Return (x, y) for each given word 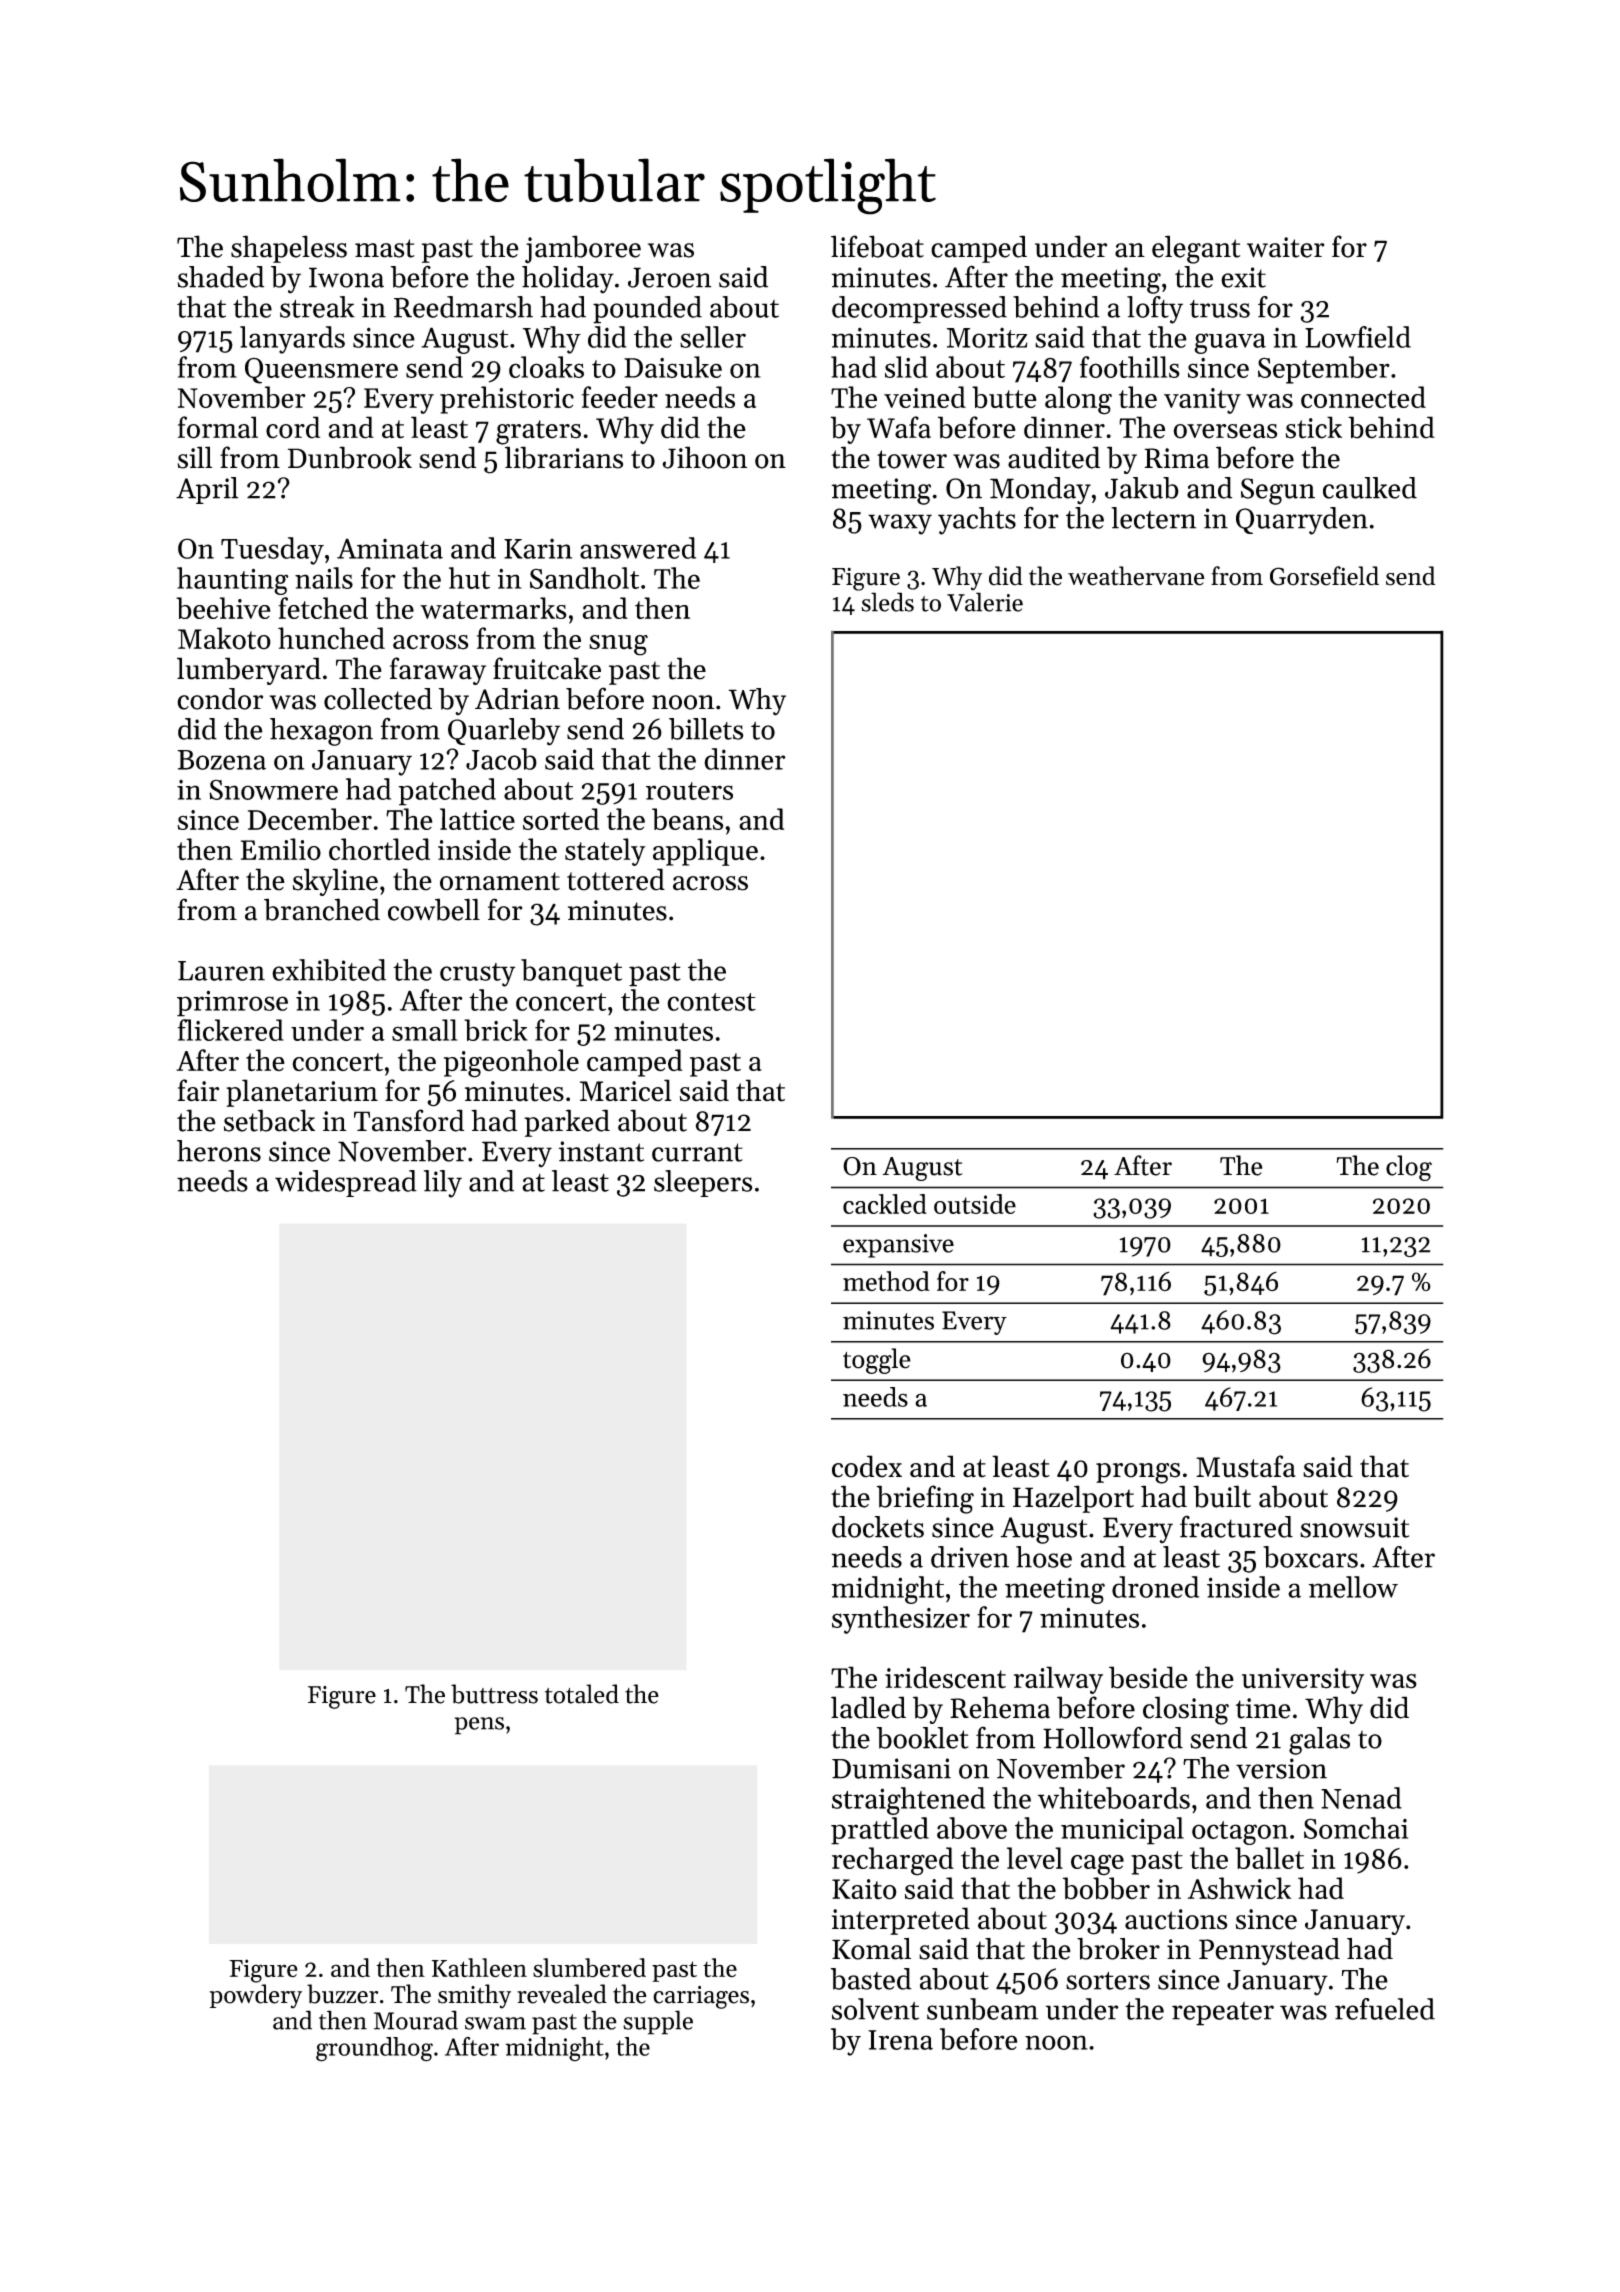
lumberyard (249, 671)
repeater (1223, 2014)
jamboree (583, 249)
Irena (900, 2040)
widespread (346, 1183)
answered (638, 548)
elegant (1196, 249)
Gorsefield (1324, 576)
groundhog (374, 2049)
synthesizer (901, 1620)
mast (385, 248)
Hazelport (1073, 1499)
